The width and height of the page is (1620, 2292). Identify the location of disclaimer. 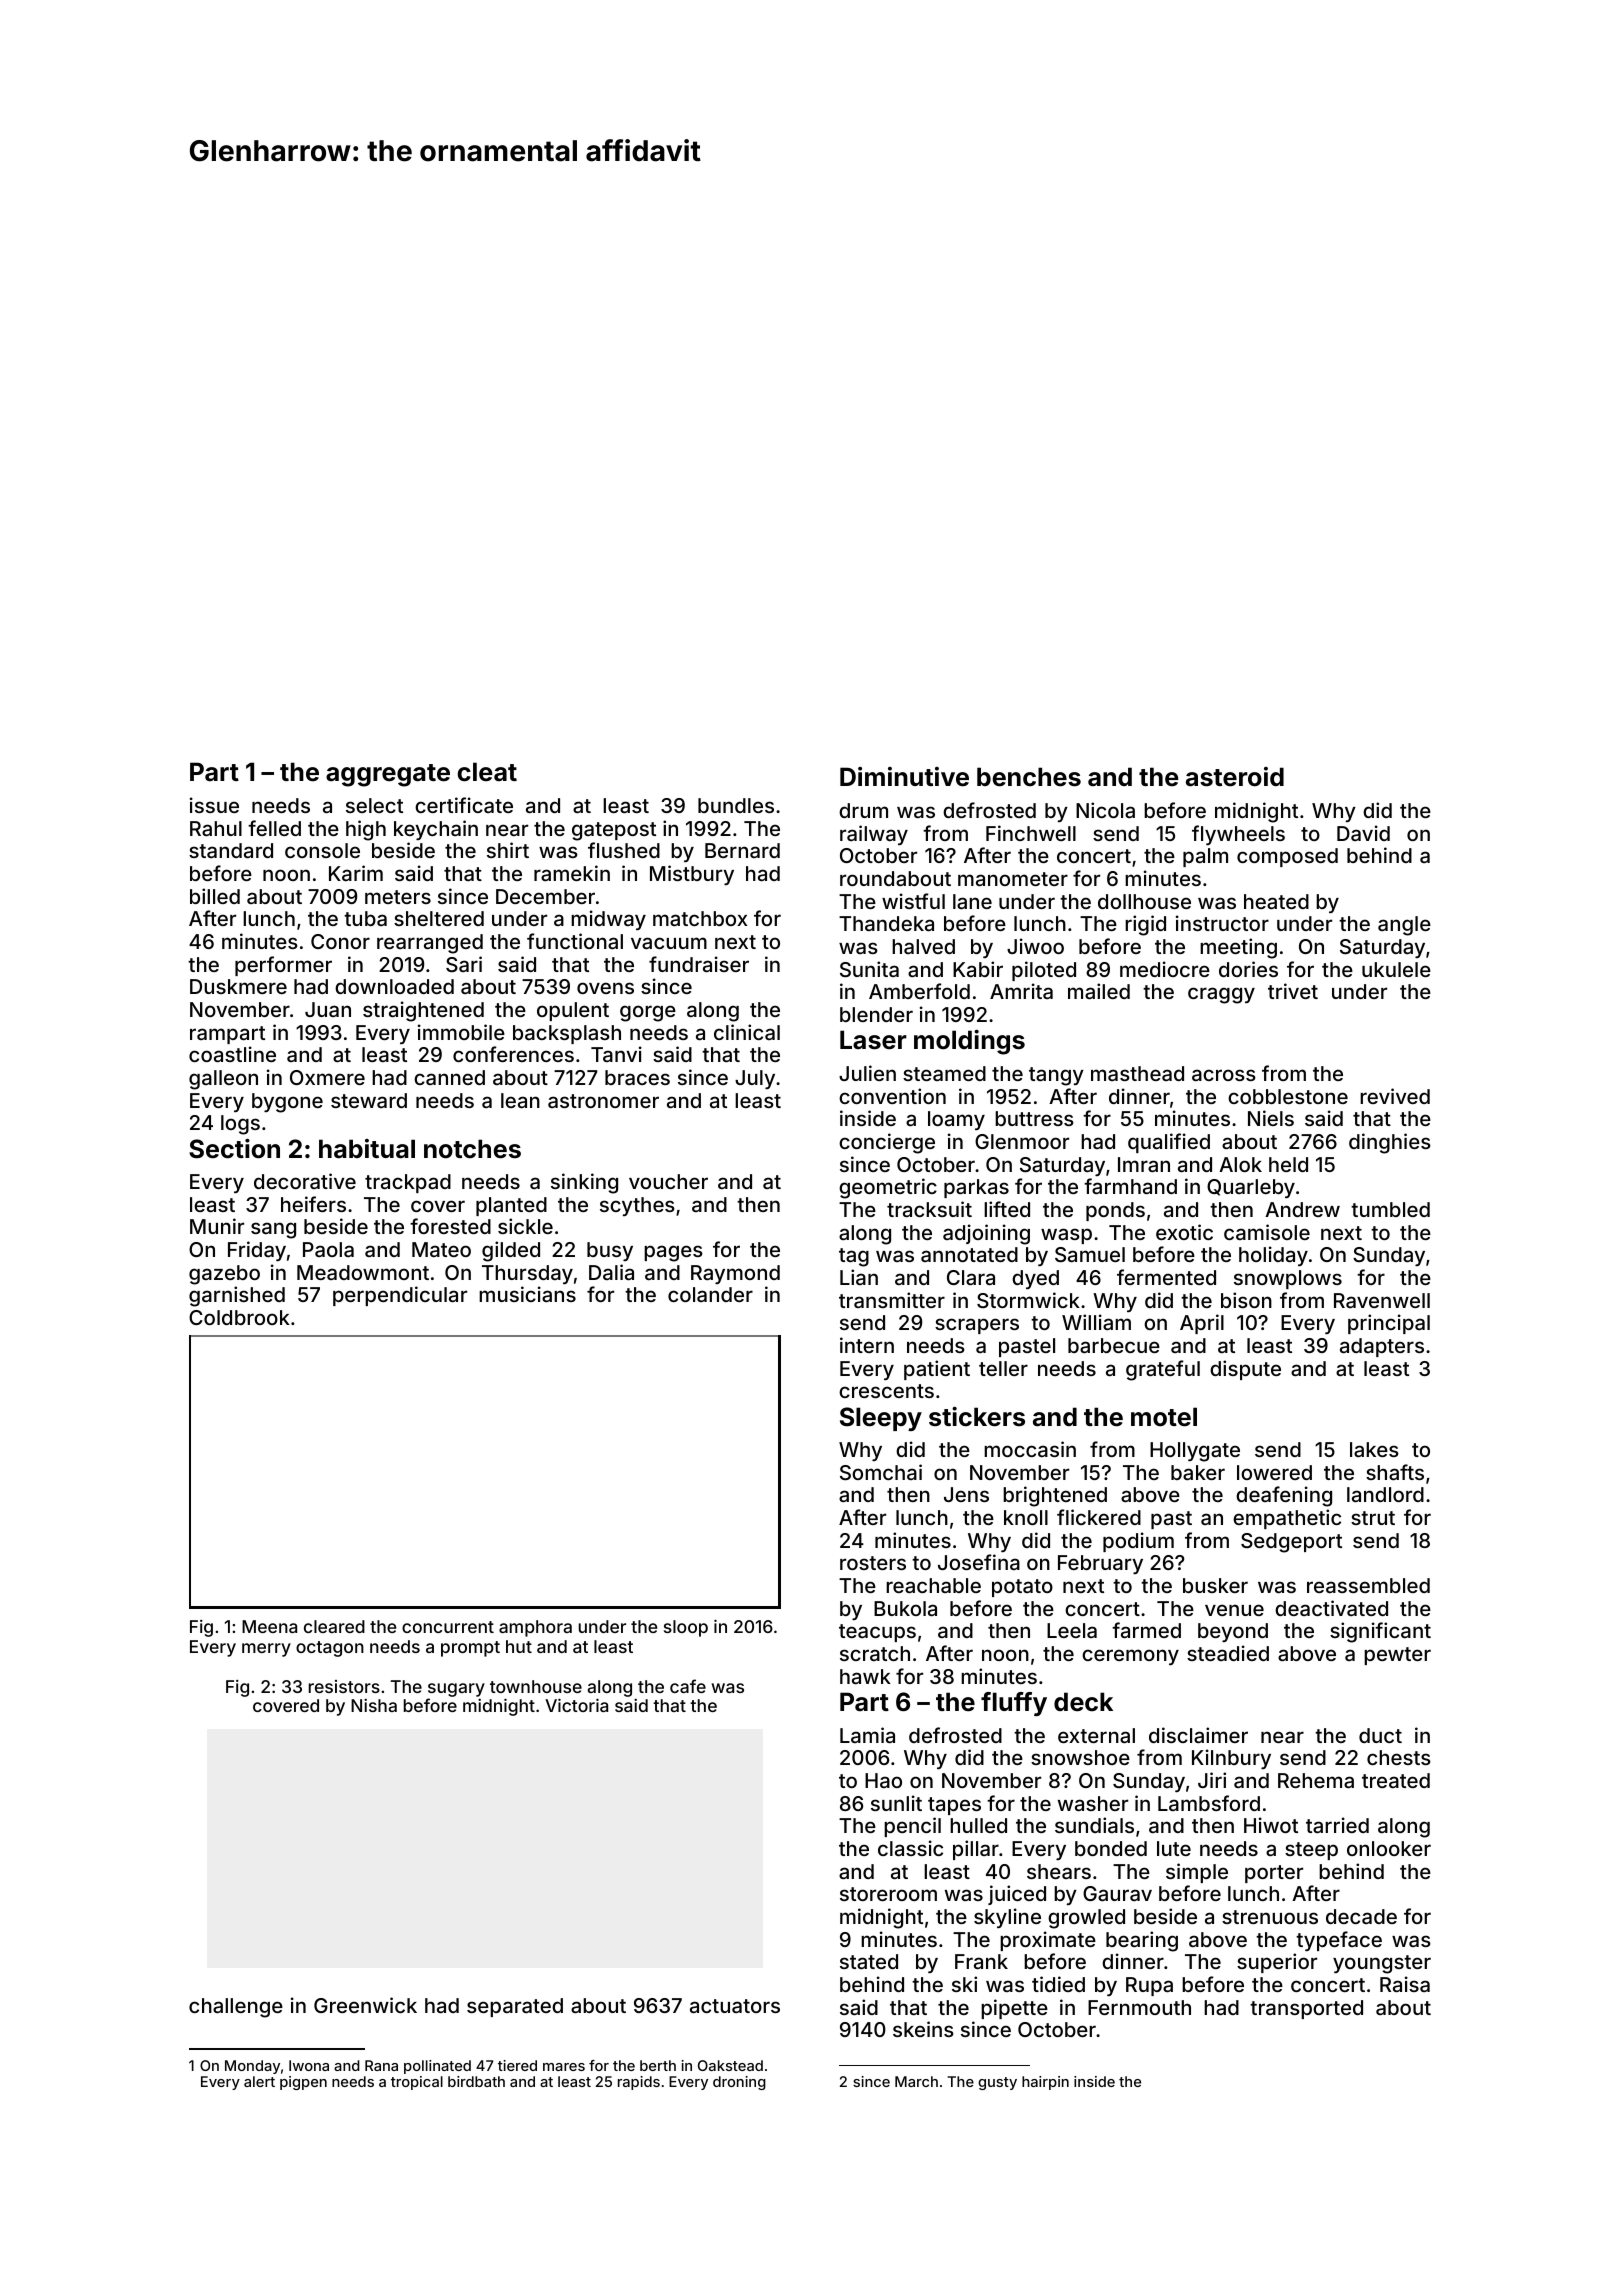
(1198, 1735).
